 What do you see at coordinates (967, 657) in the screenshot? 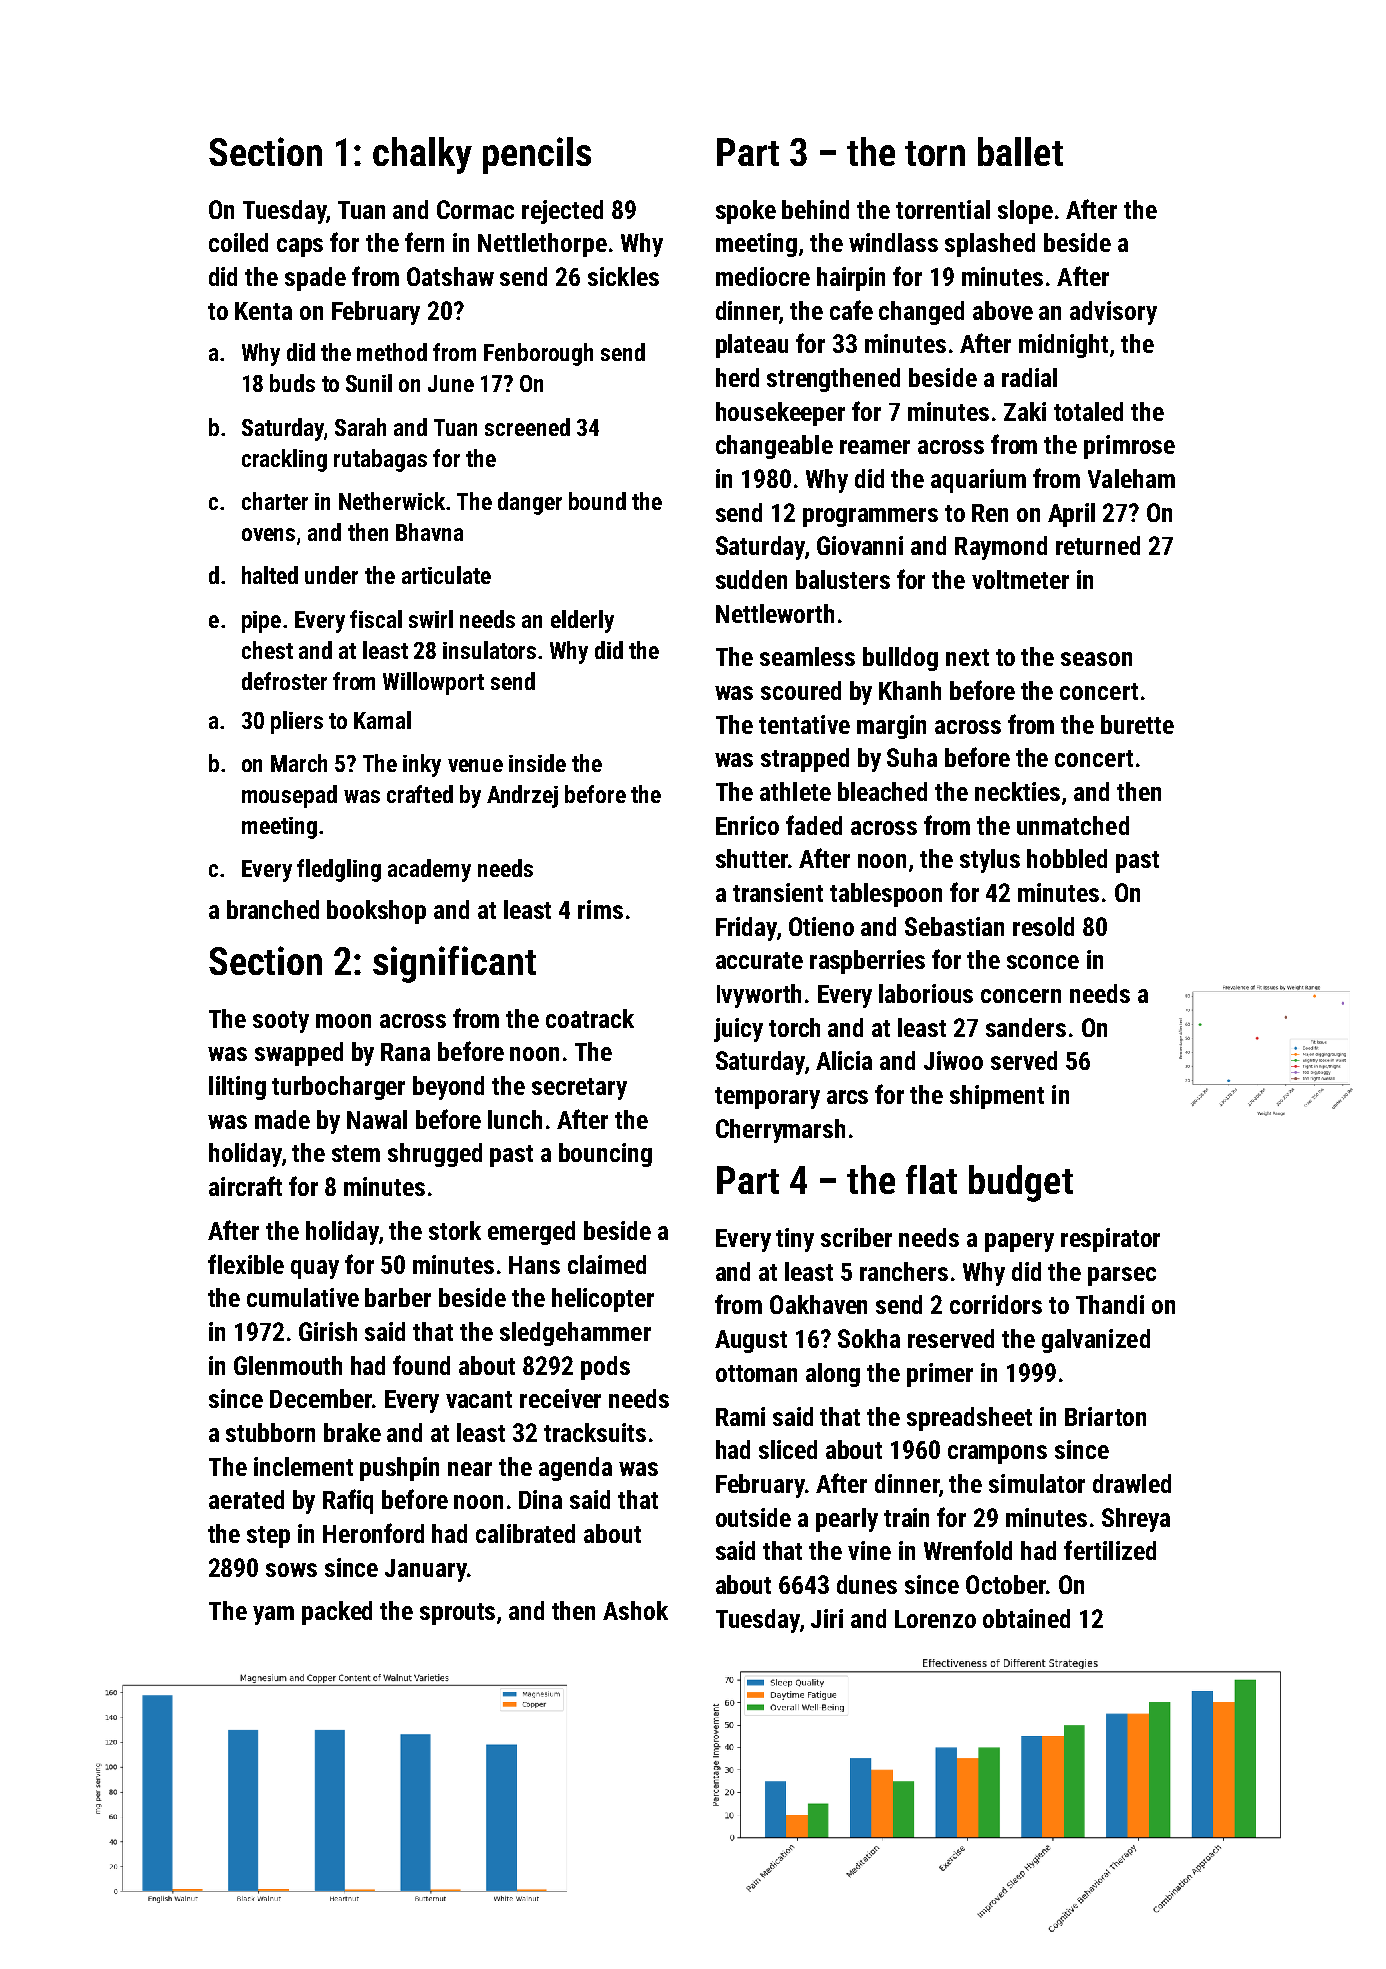
I see `next` at bounding box center [967, 657].
